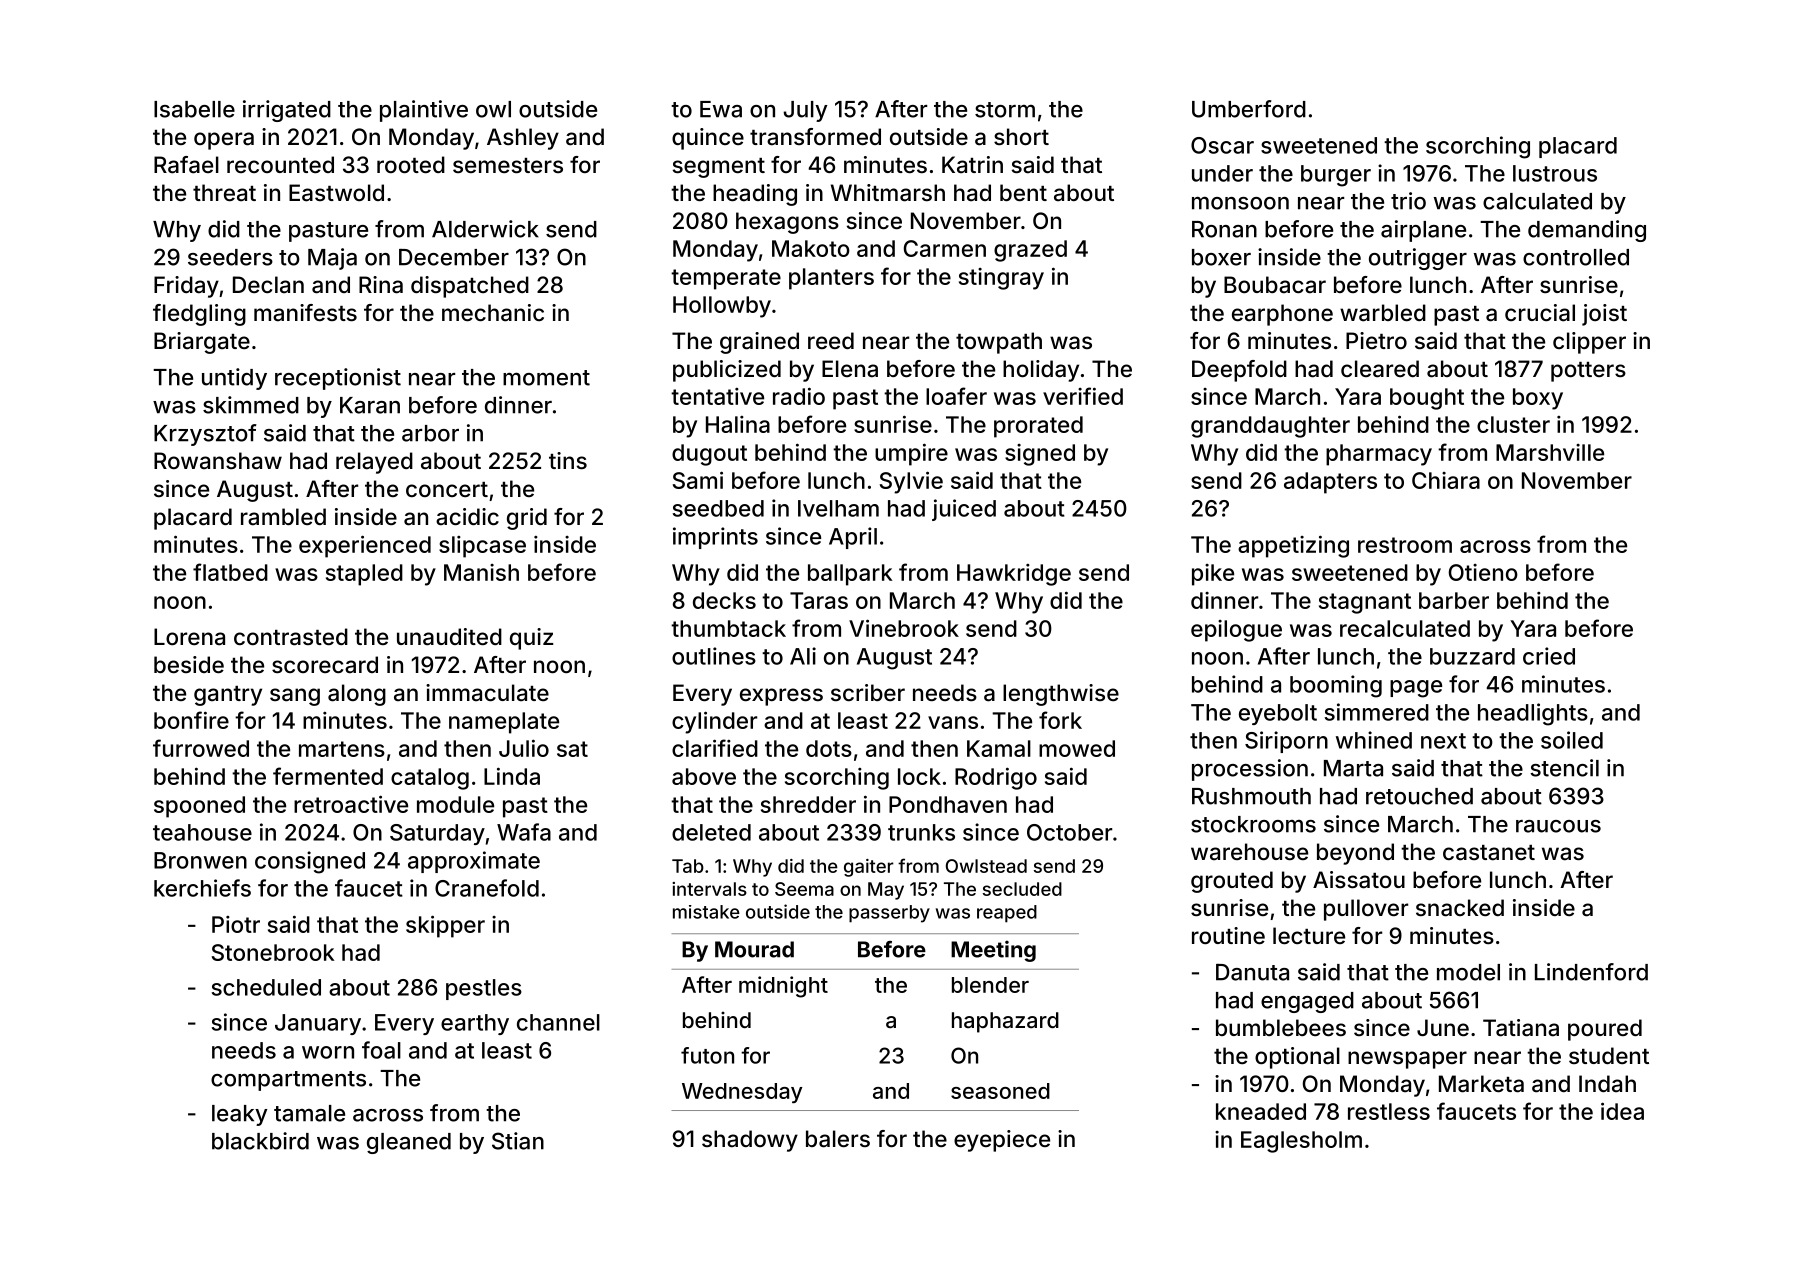  Describe the element at coordinates (1249, 109) in the page. I see `Umberford` at that location.
